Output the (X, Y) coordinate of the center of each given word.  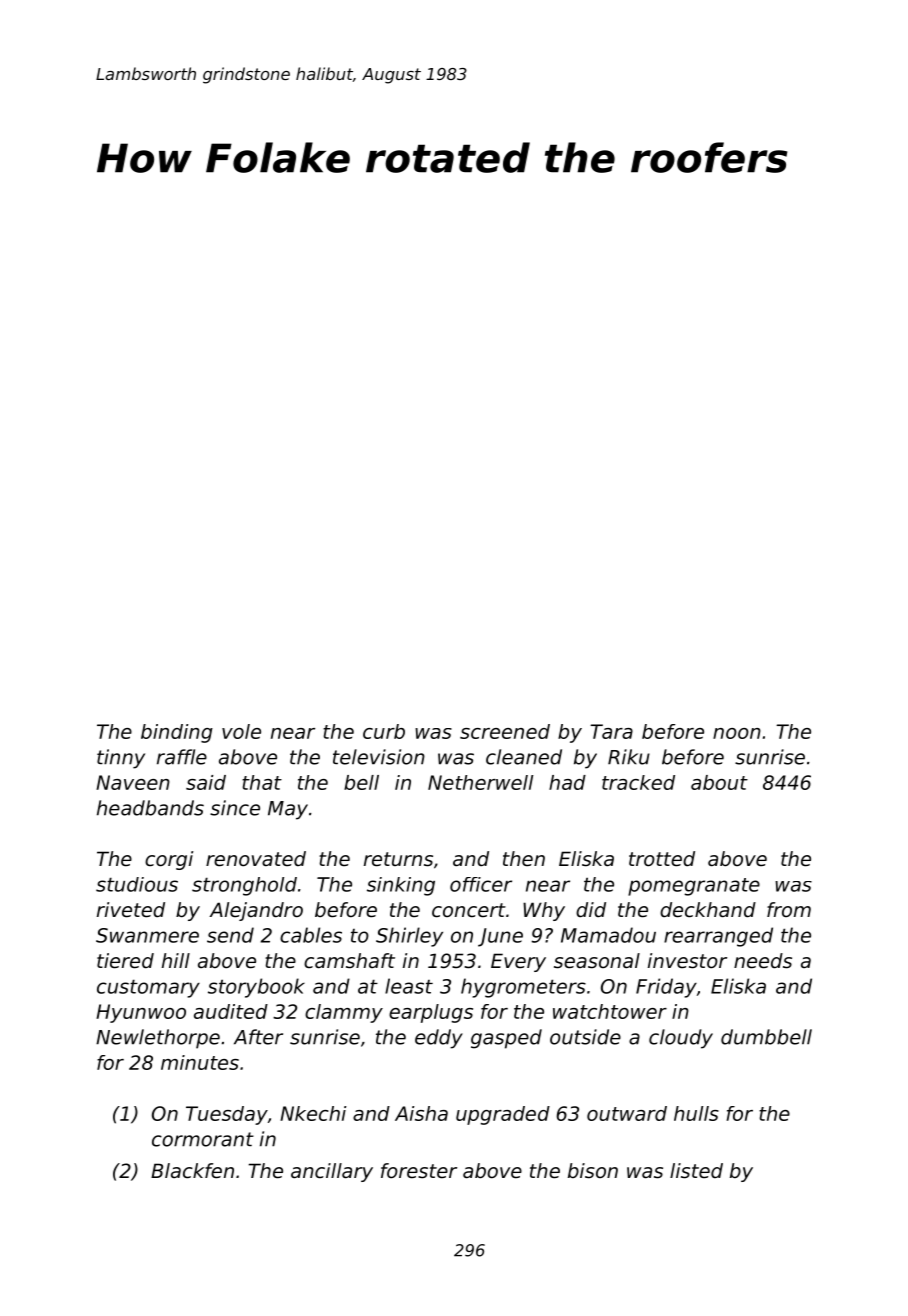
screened (505, 731)
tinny (121, 759)
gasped (506, 1039)
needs (763, 961)
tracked (638, 782)
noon (737, 733)
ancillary (332, 1172)
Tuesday (227, 1115)
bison (593, 1171)
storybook (256, 988)
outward (627, 1113)
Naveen (133, 782)
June (500, 937)
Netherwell (480, 782)
